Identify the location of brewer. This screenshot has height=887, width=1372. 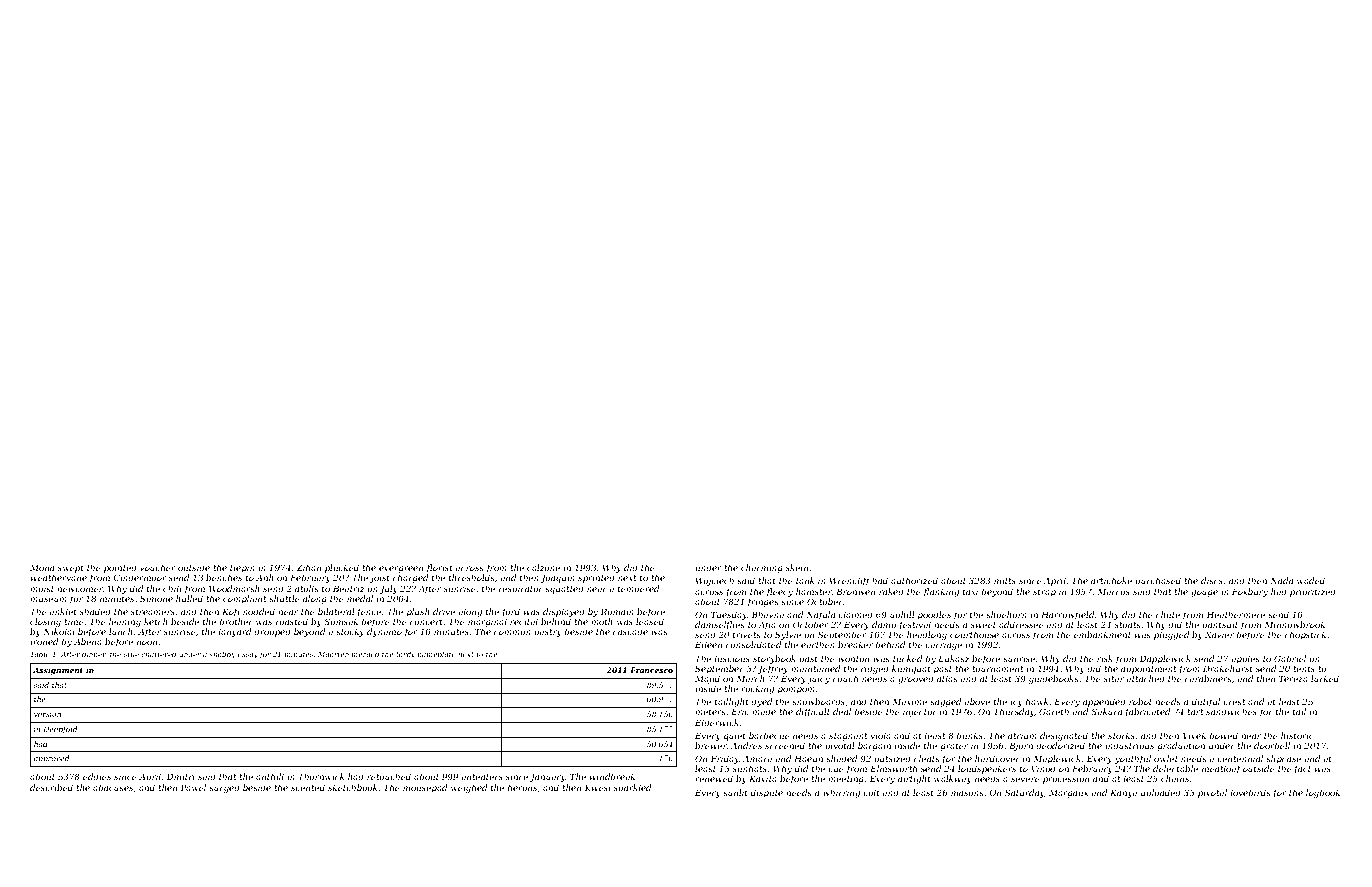
(711, 745).
